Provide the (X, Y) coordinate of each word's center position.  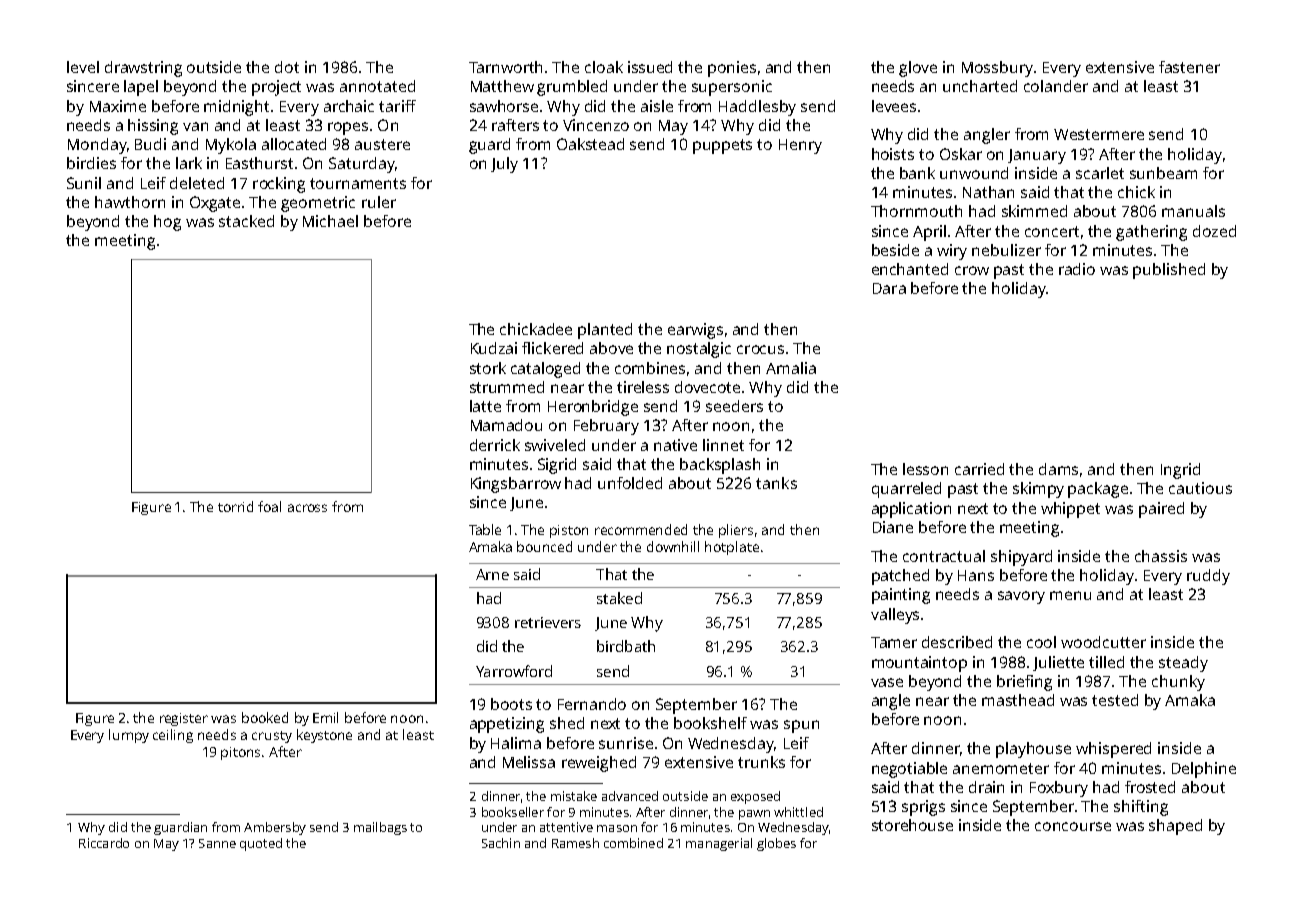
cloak (604, 67)
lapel (141, 88)
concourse (1073, 826)
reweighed (599, 764)
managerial (719, 844)
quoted (261, 844)
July (504, 165)
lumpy (129, 736)
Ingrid (1180, 471)
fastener (1189, 67)
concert (1052, 231)
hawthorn (130, 202)
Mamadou (506, 425)
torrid (235, 506)
